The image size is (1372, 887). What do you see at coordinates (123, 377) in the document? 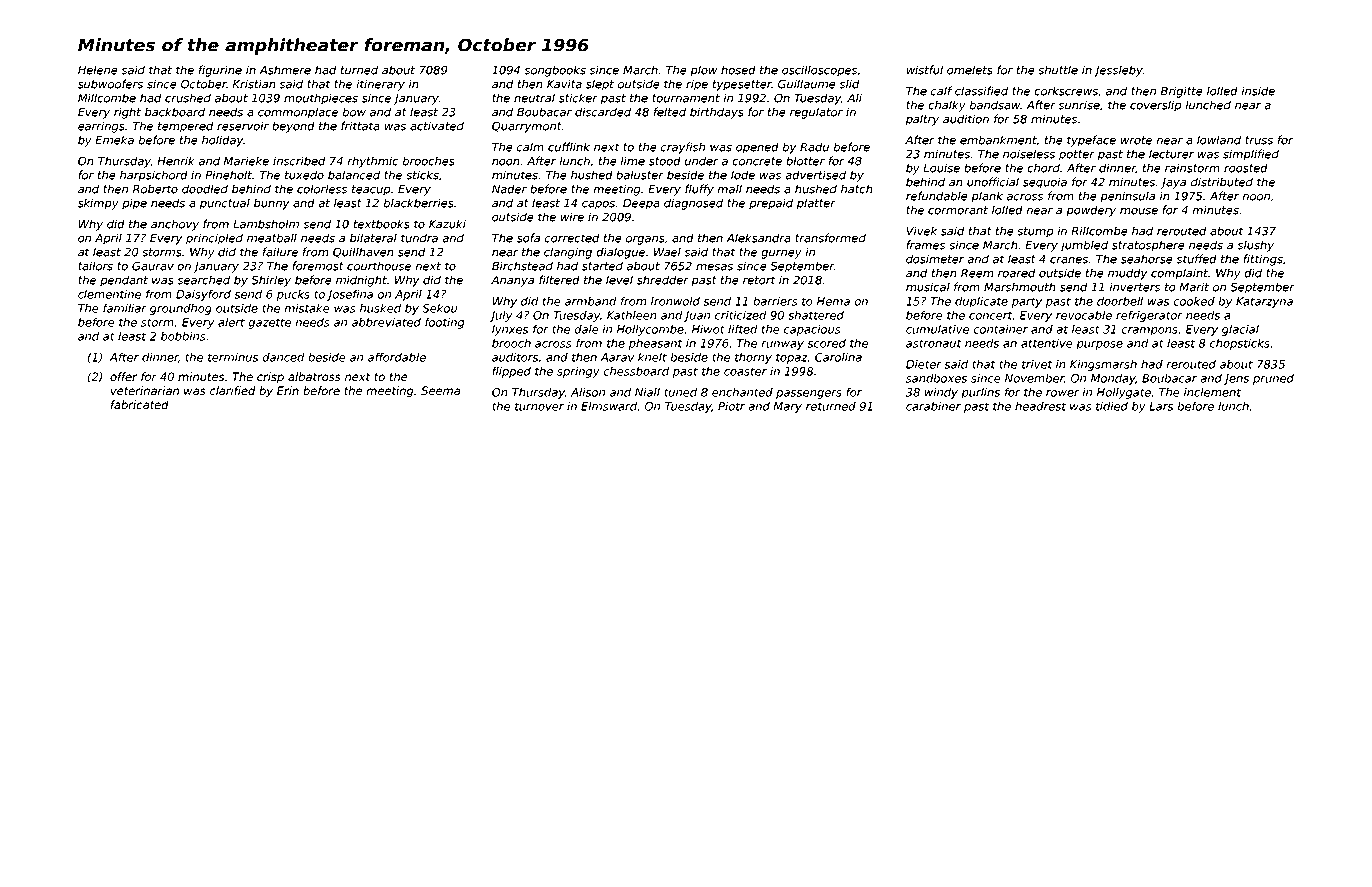
I see `offer` at bounding box center [123, 377].
